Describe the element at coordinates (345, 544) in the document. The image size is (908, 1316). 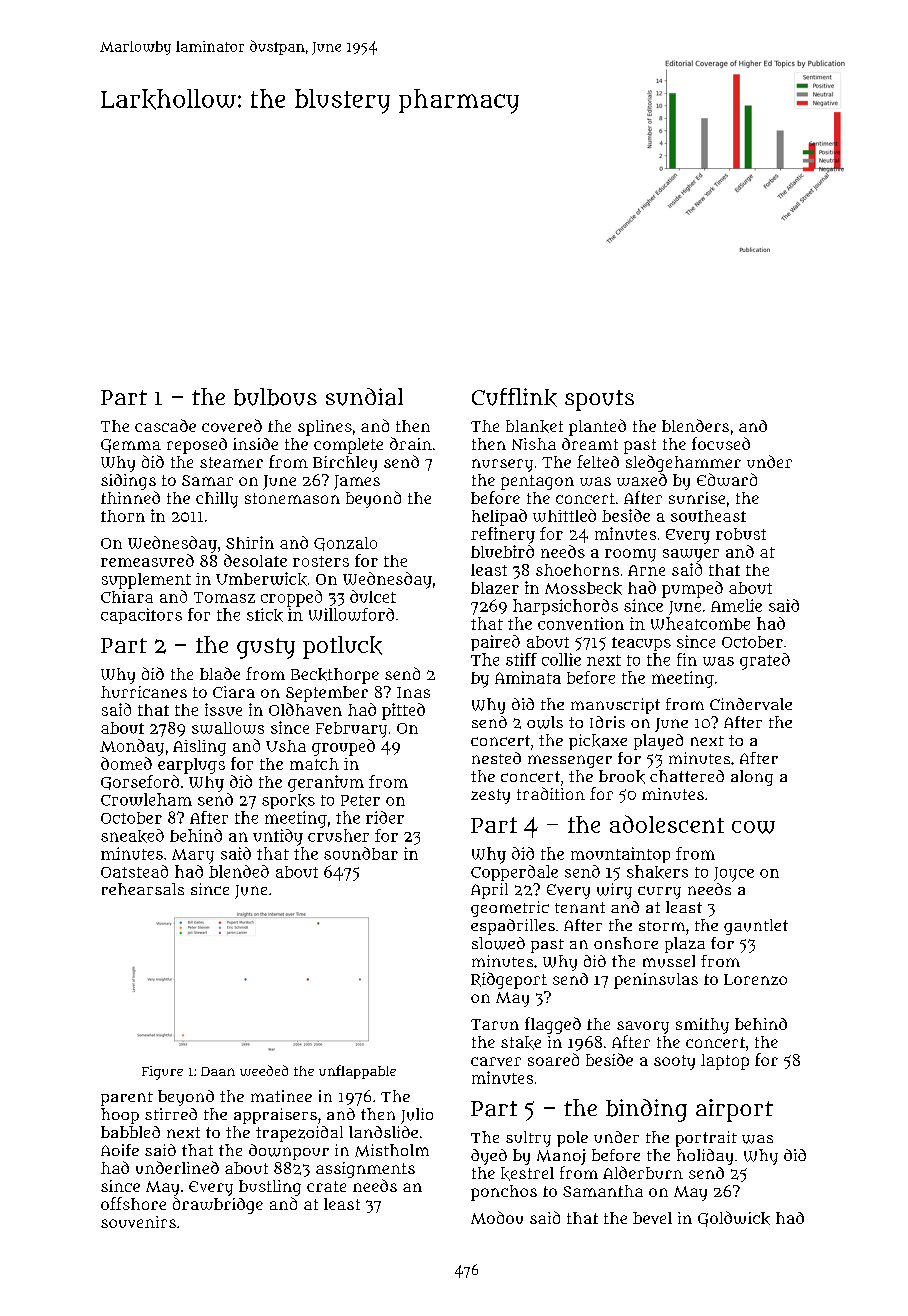
I see `Gonzalo` at that location.
